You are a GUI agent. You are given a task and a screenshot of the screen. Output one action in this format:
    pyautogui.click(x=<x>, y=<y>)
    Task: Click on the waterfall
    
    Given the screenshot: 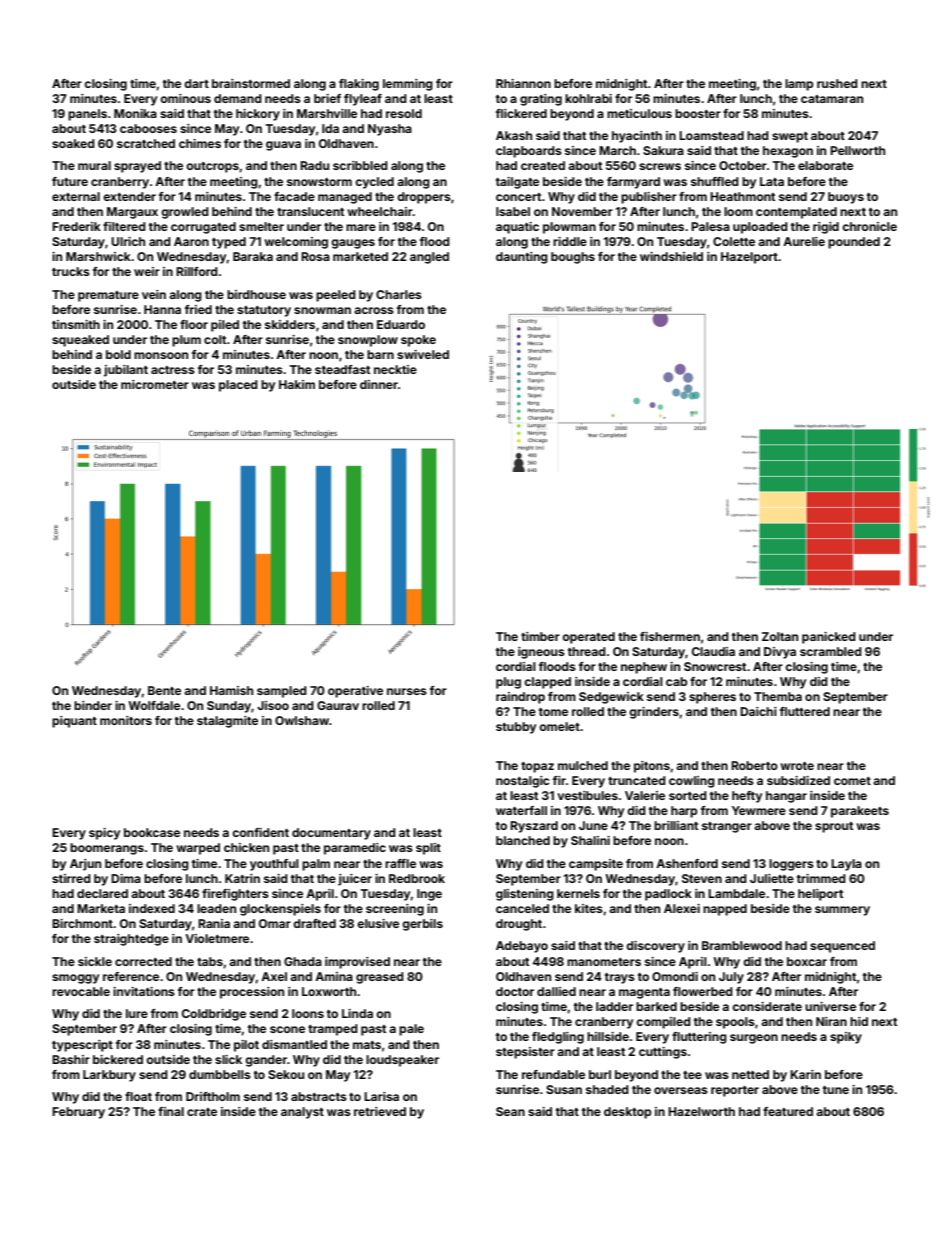 What is the action you would take?
    pyautogui.click(x=521, y=810)
